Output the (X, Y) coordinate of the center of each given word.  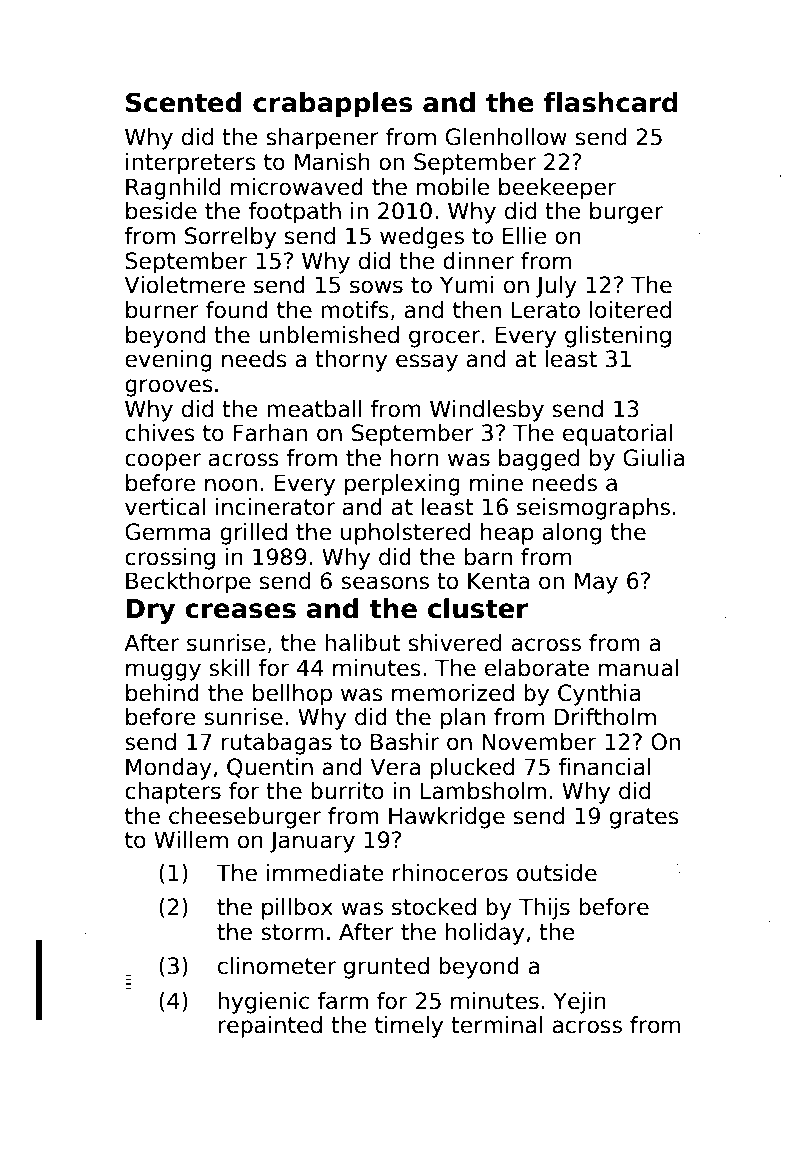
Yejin (579, 1003)
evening (168, 361)
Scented (183, 102)
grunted (386, 968)
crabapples (333, 105)
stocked (434, 907)
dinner (478, 261)
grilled (253, 534)
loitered (630, 310)
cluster (478, 608)
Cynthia (599, 695)
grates (644, 818)
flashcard (611, 102)
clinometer (277, 966)
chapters (173, 793)
